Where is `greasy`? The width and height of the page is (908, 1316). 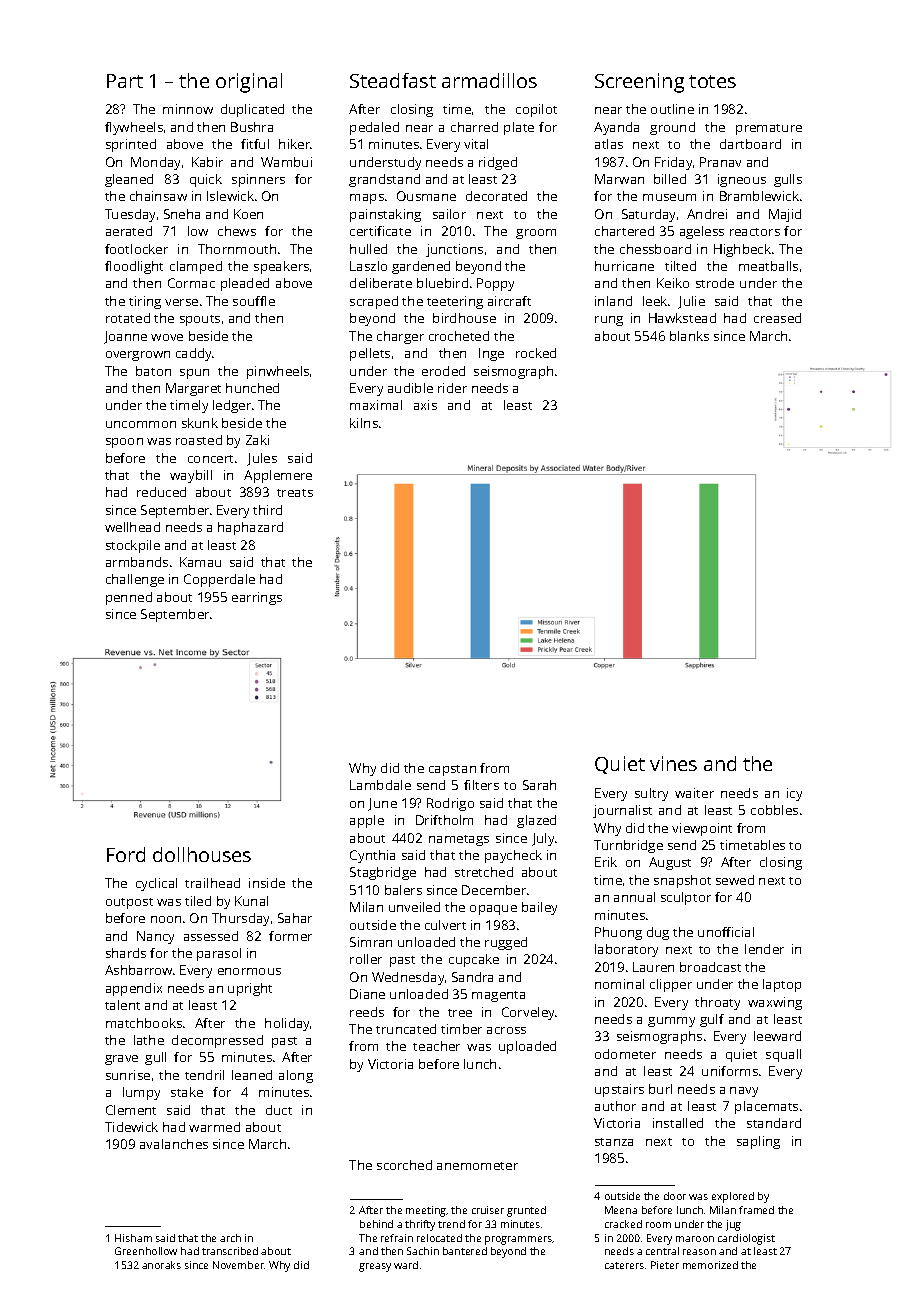 greasy is located at coordinates (375, 1267).
